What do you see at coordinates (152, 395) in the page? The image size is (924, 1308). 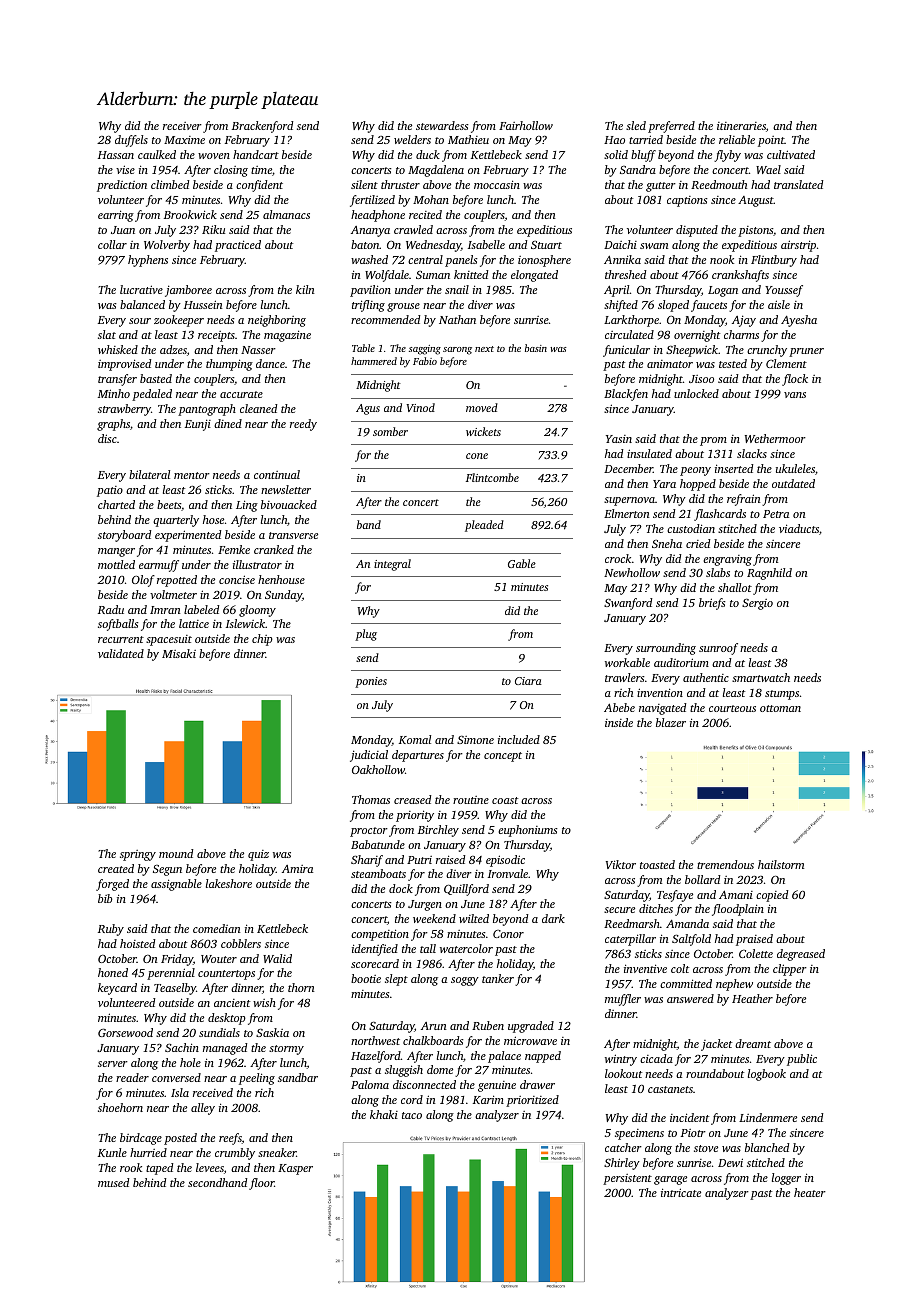 I see `pedaled` at bounding box center [152, 395].
